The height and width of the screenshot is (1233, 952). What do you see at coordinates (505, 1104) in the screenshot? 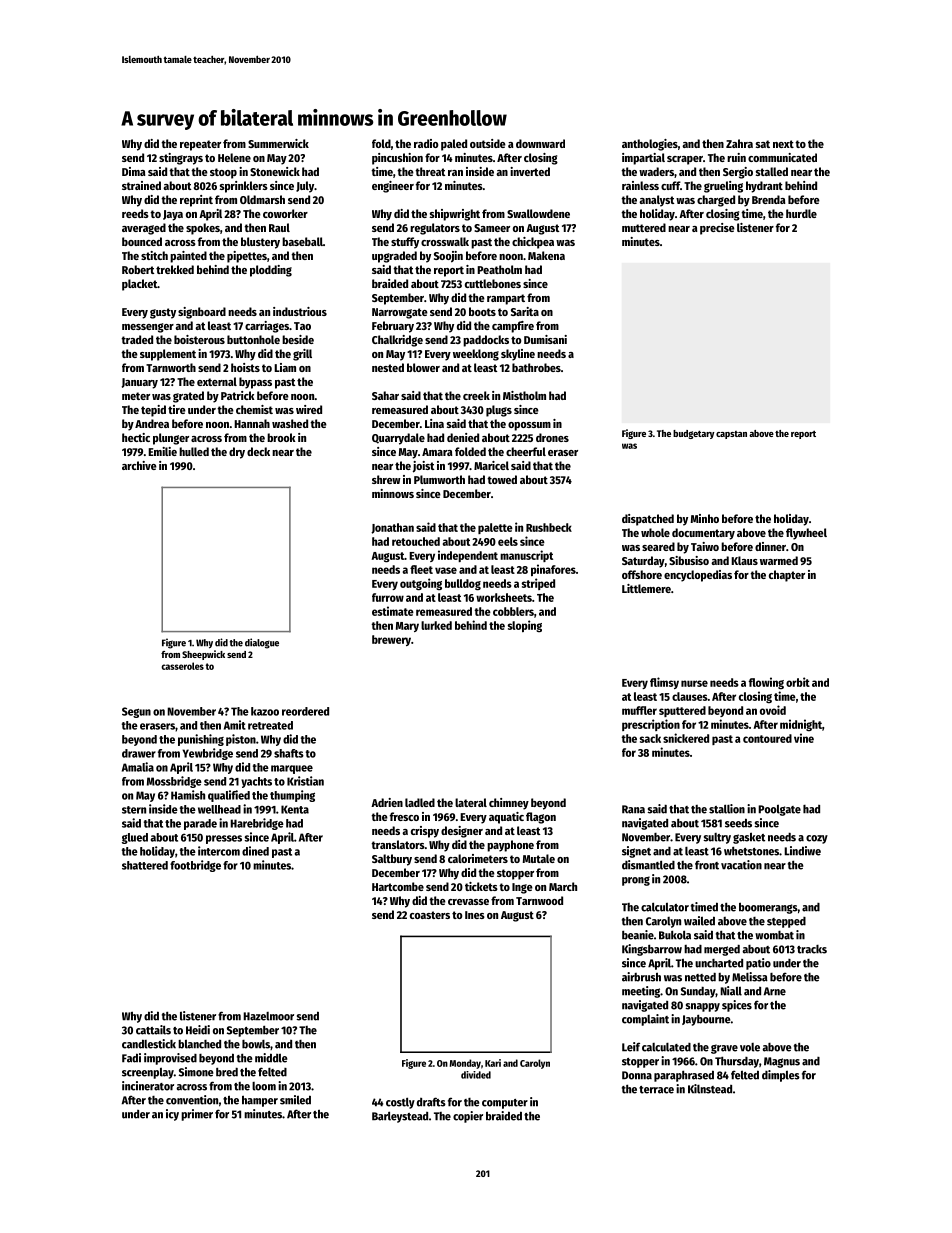
I see `computer` at bounding box center [505, 1104].
